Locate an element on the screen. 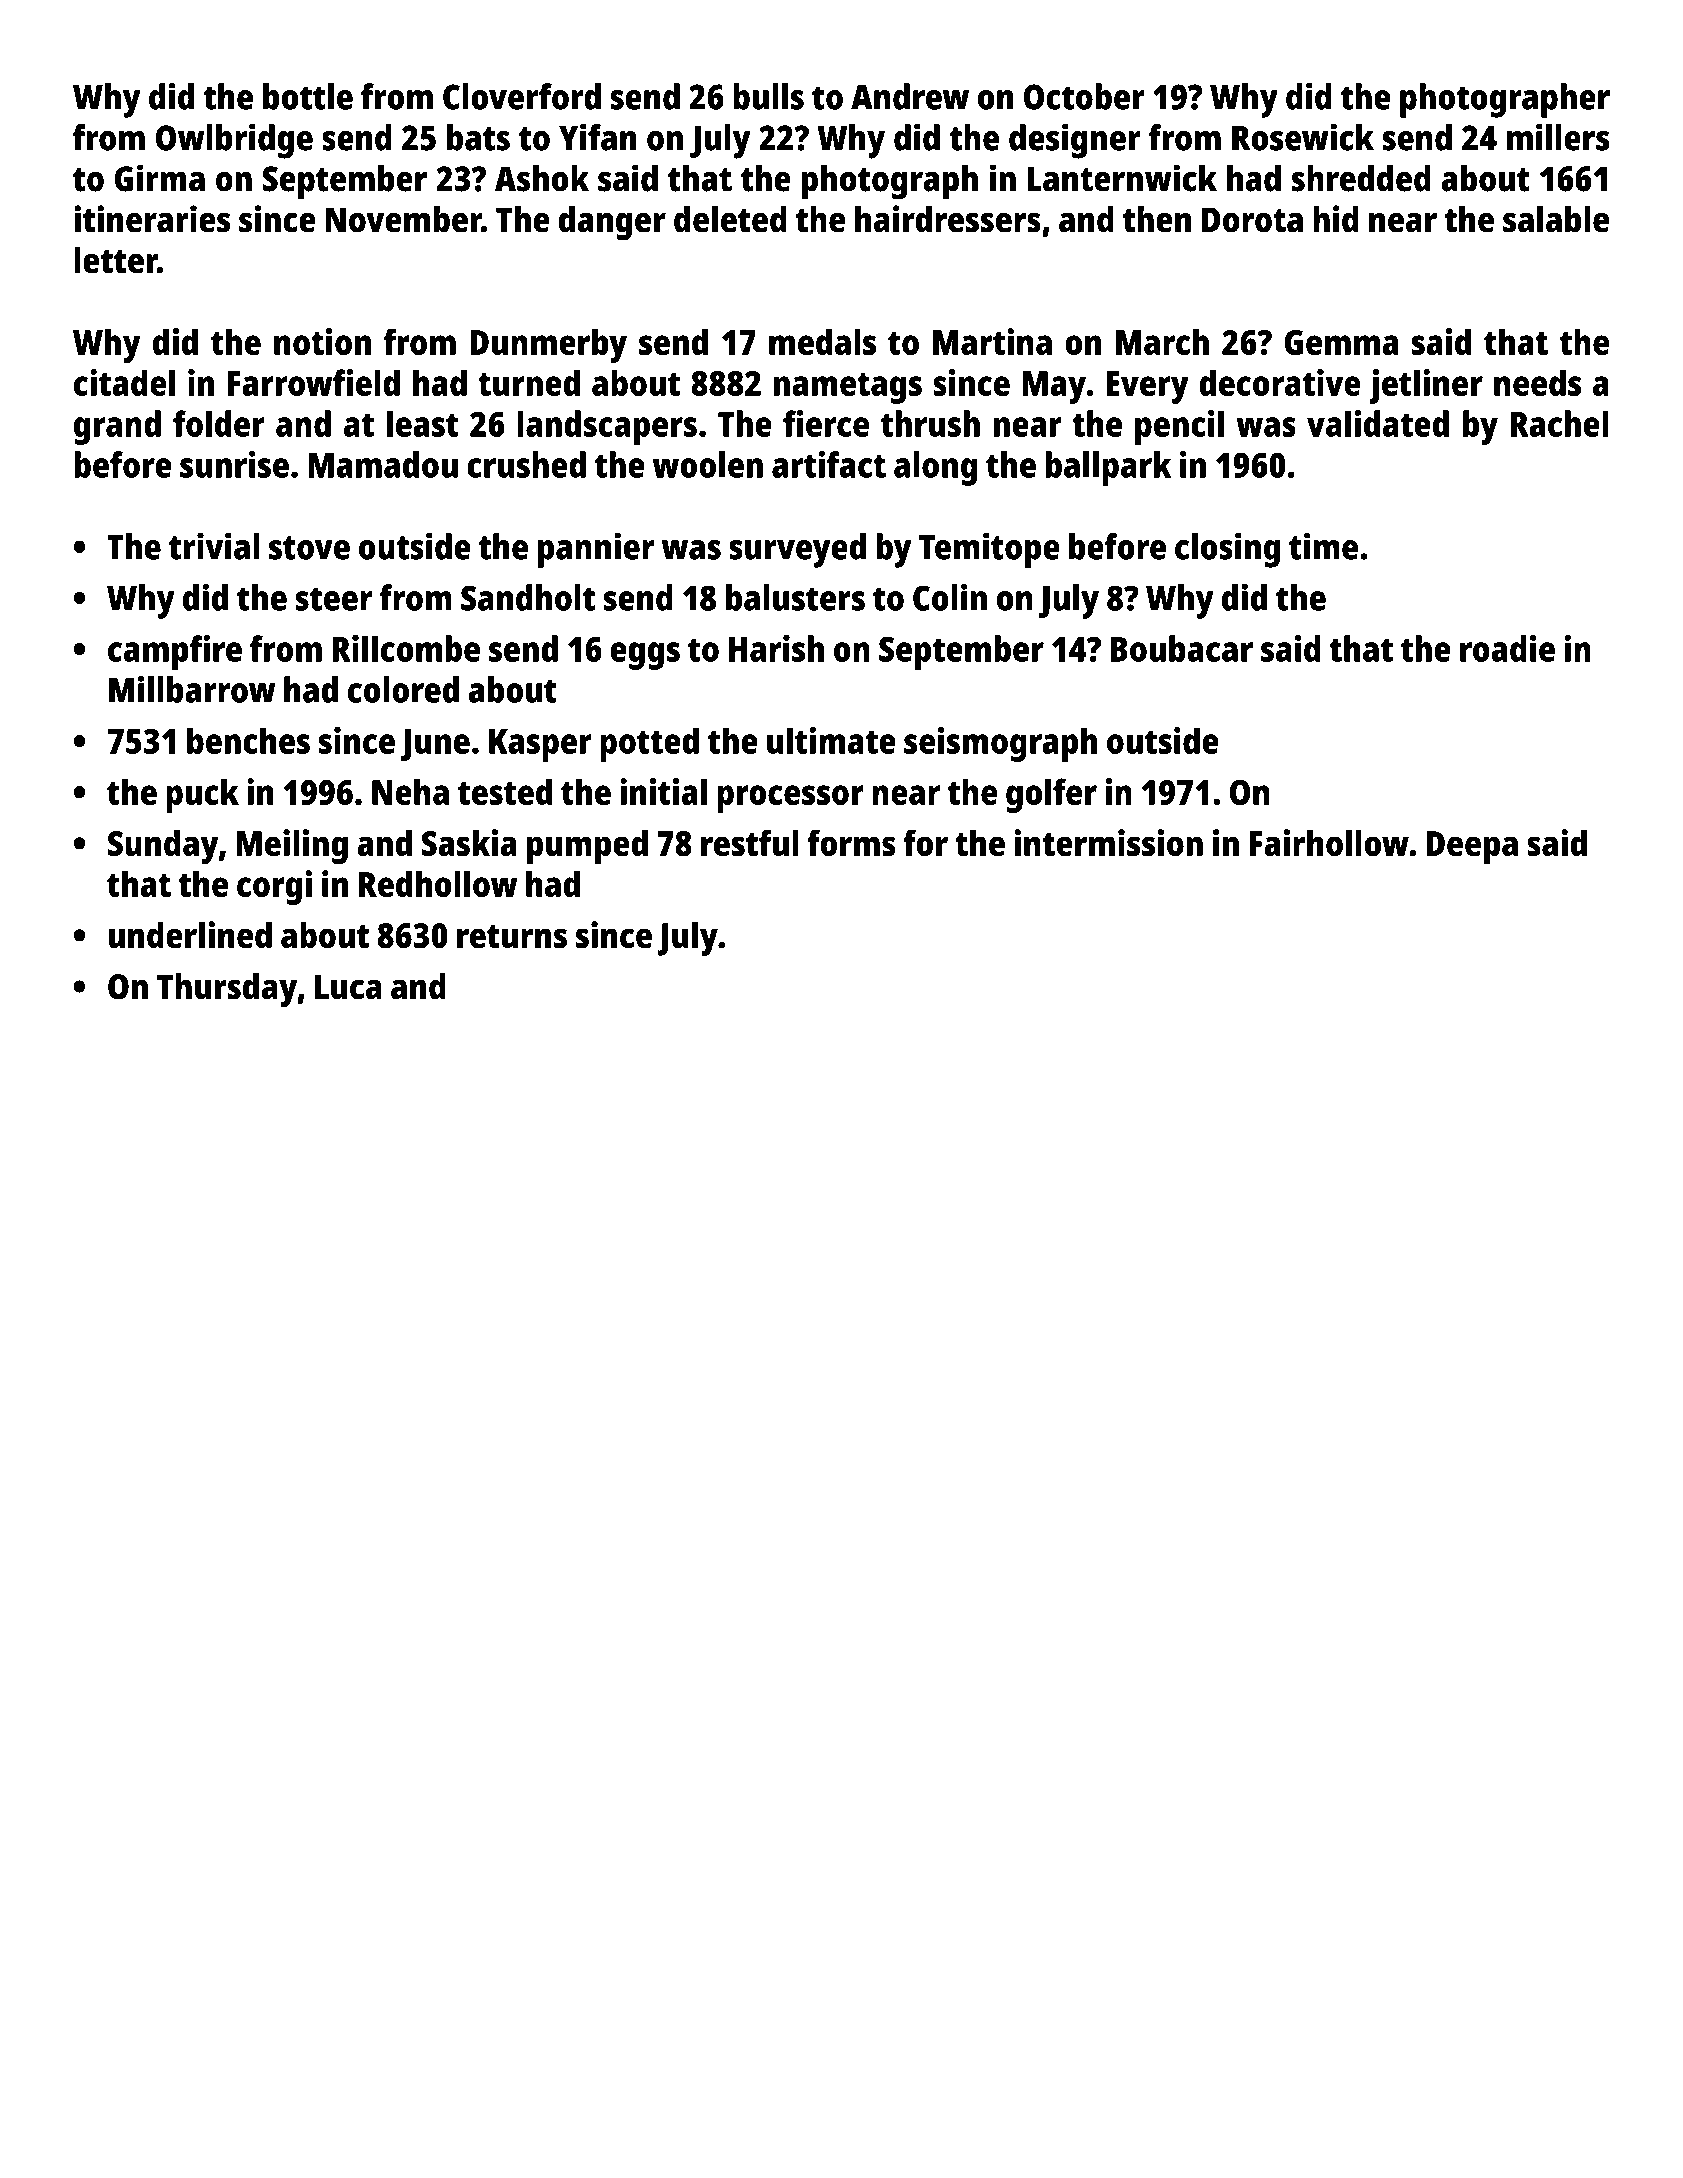  roadie is located at coordinates (1507, 648).
